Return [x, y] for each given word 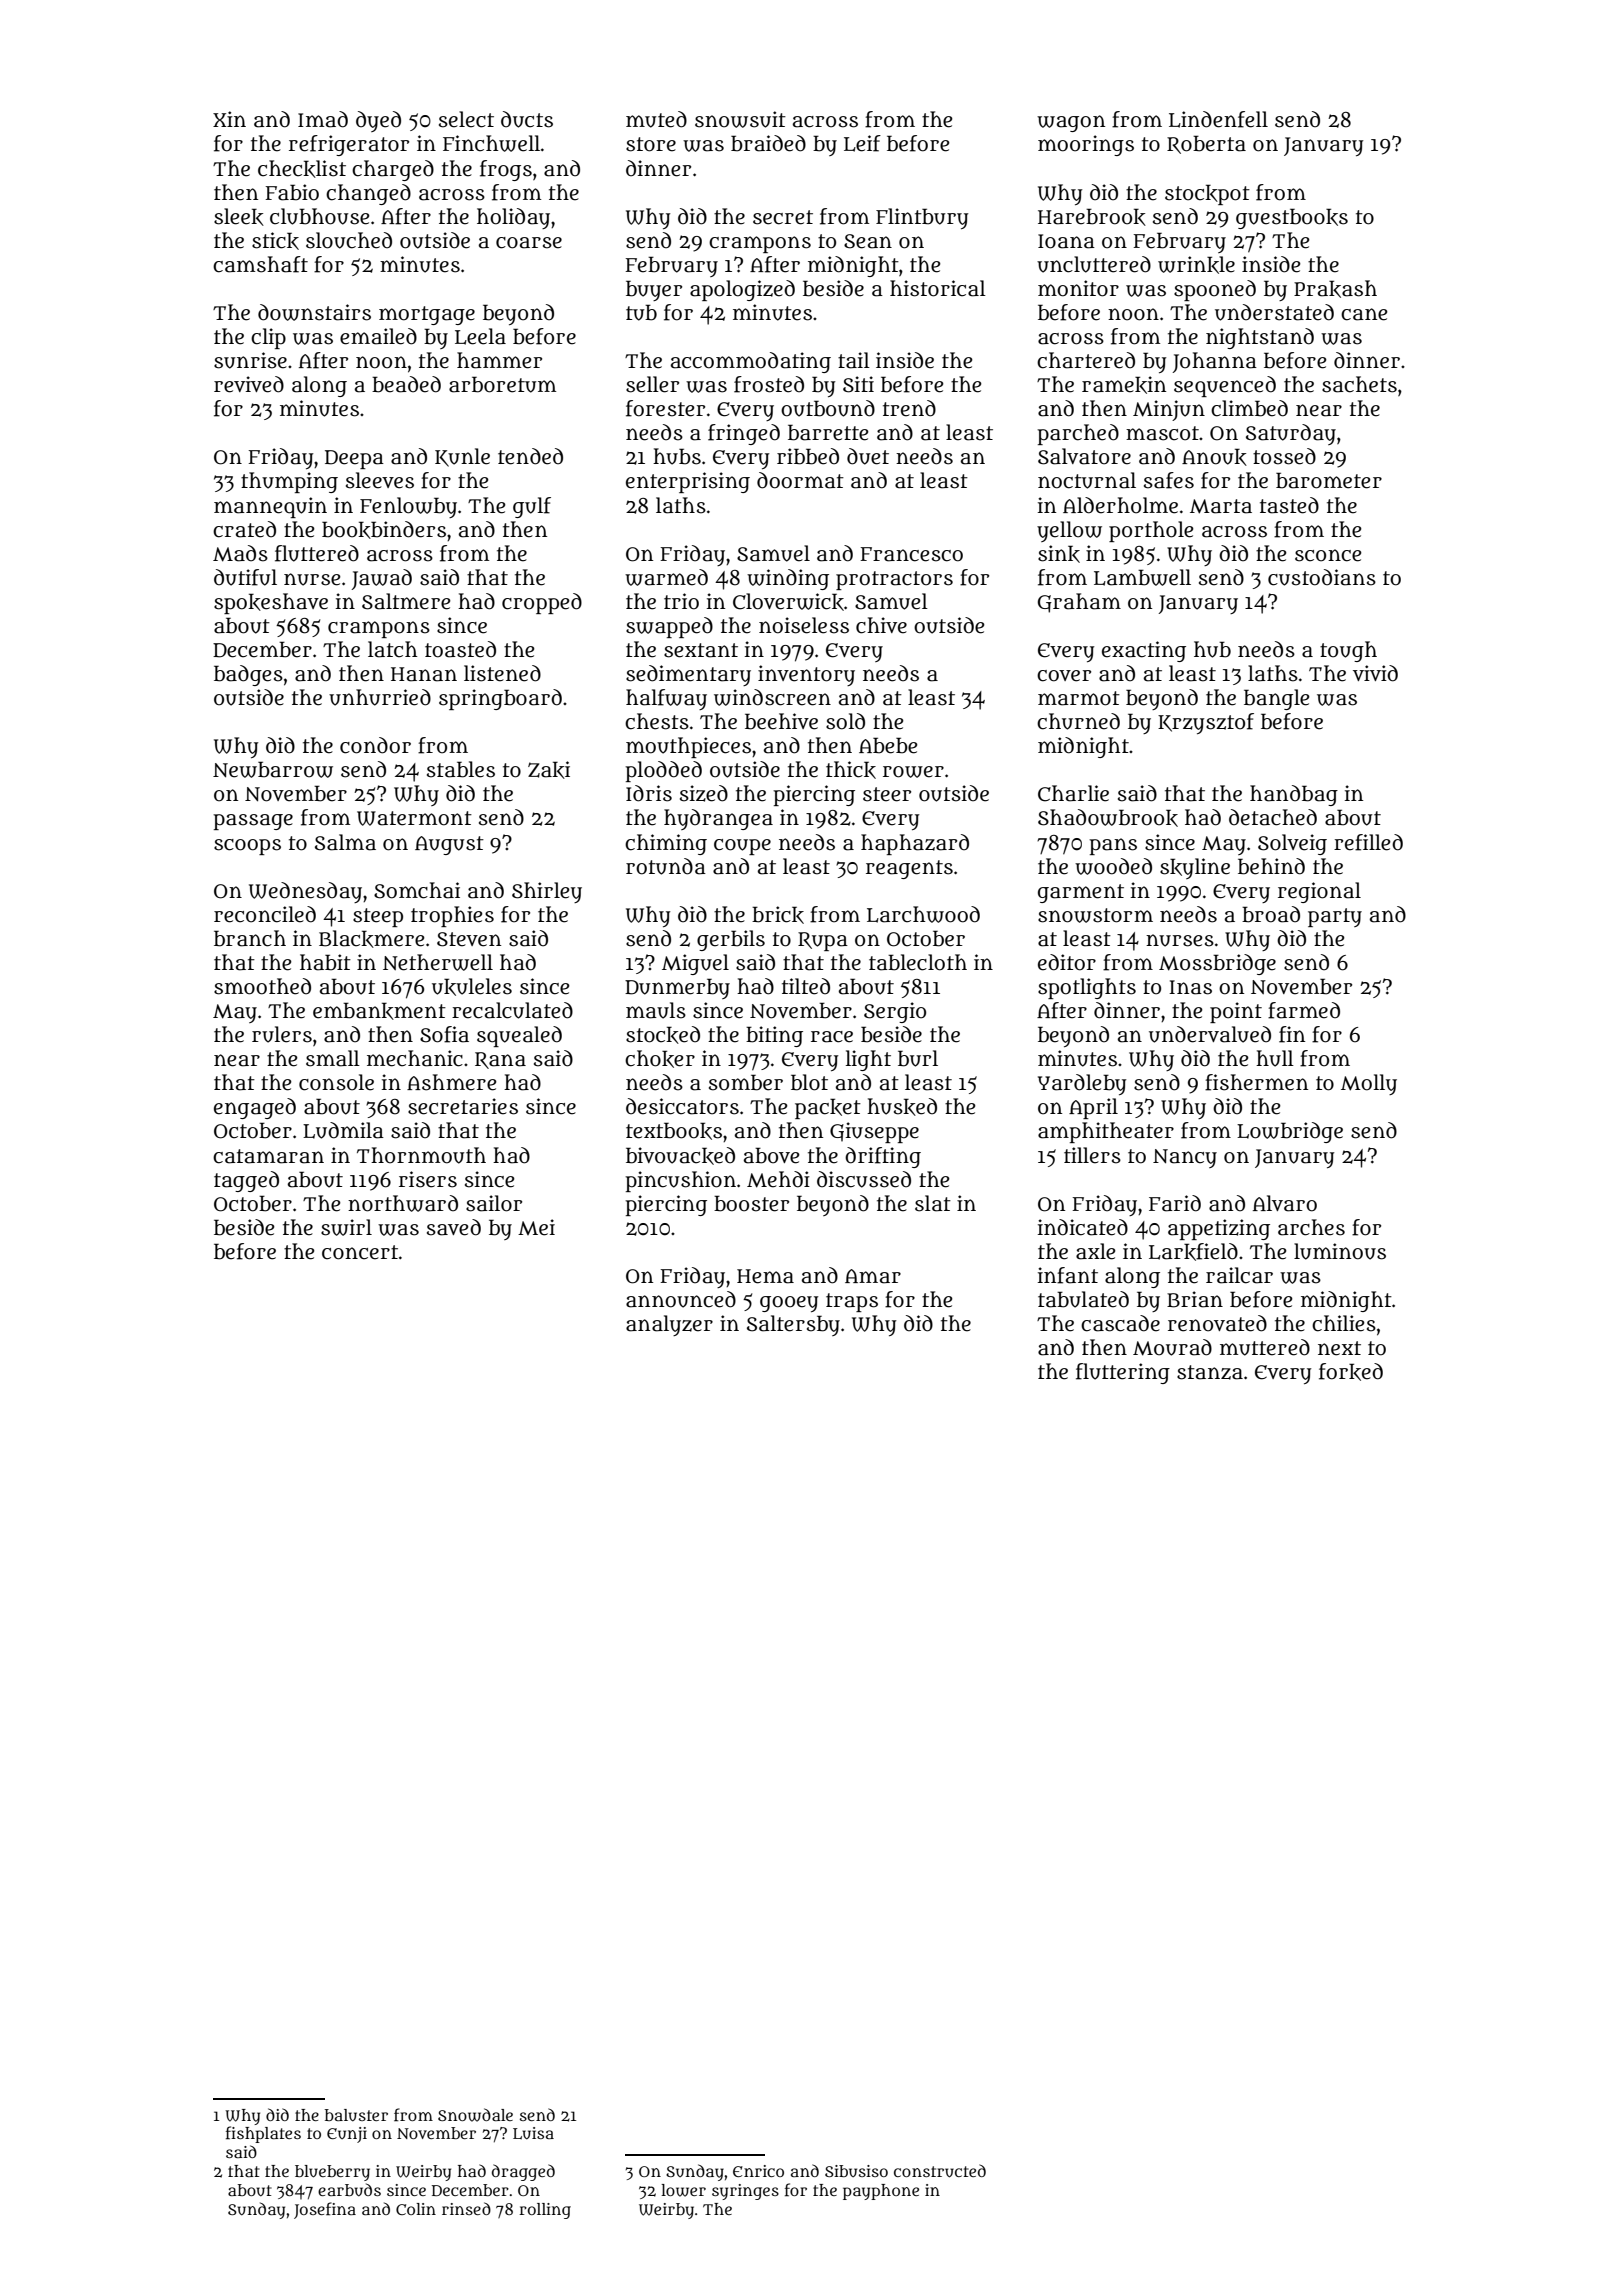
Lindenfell [1218, 119]
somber [746, 1082]
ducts [527, 119]
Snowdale [475, 2115]
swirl [346, 1227]
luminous [1340, 1251]
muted [656, 119]
